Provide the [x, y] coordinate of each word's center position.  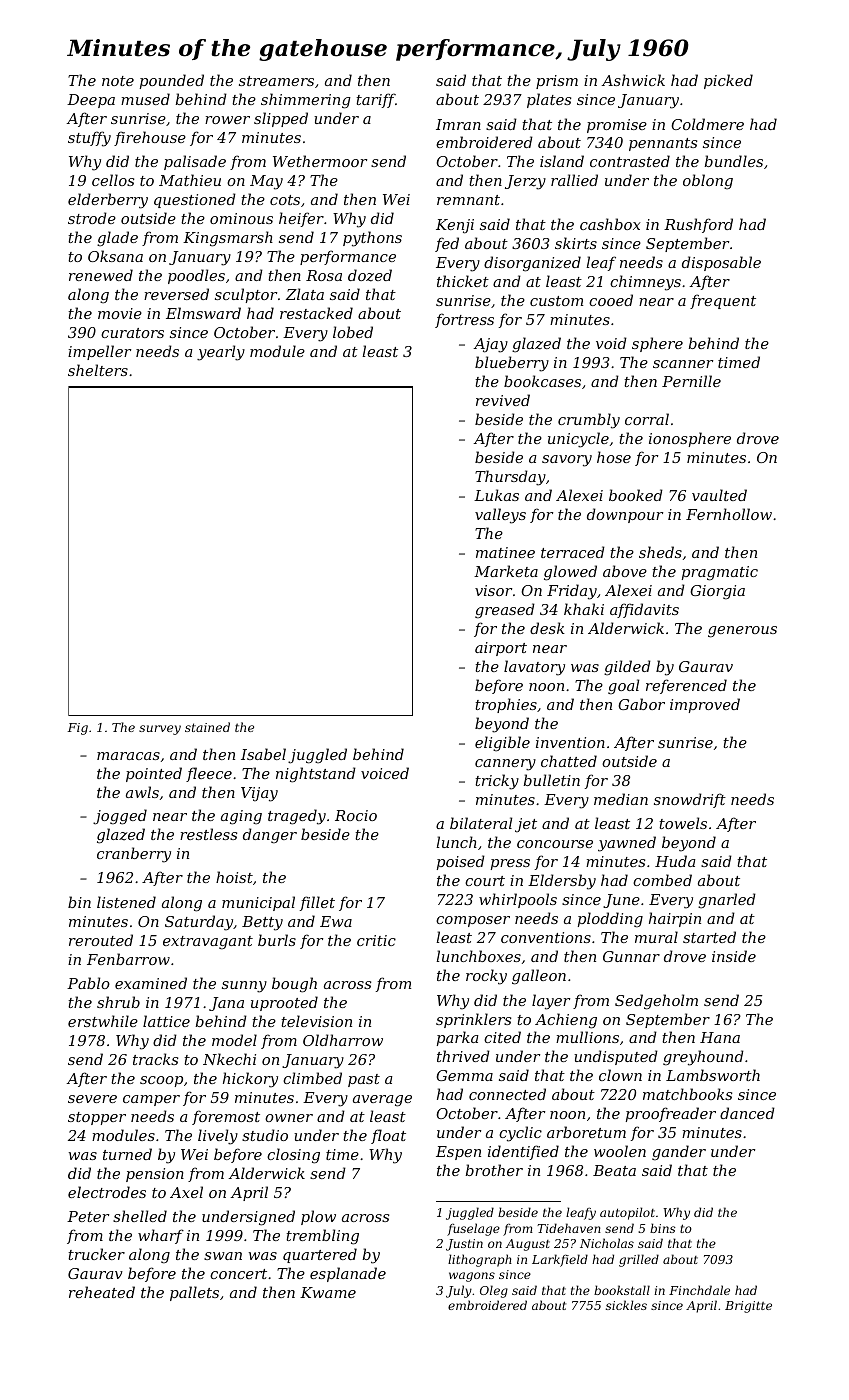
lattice [166, 1021]
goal [623, 687]
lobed [353, 332]
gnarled [727, 901]
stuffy [89, 139]
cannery [505, 765]
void [611, 343]
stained [207, 727]
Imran [458, 124]
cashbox [610, 224]
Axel [186, 1192]
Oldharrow [343, 1040]
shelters [98, 370]
